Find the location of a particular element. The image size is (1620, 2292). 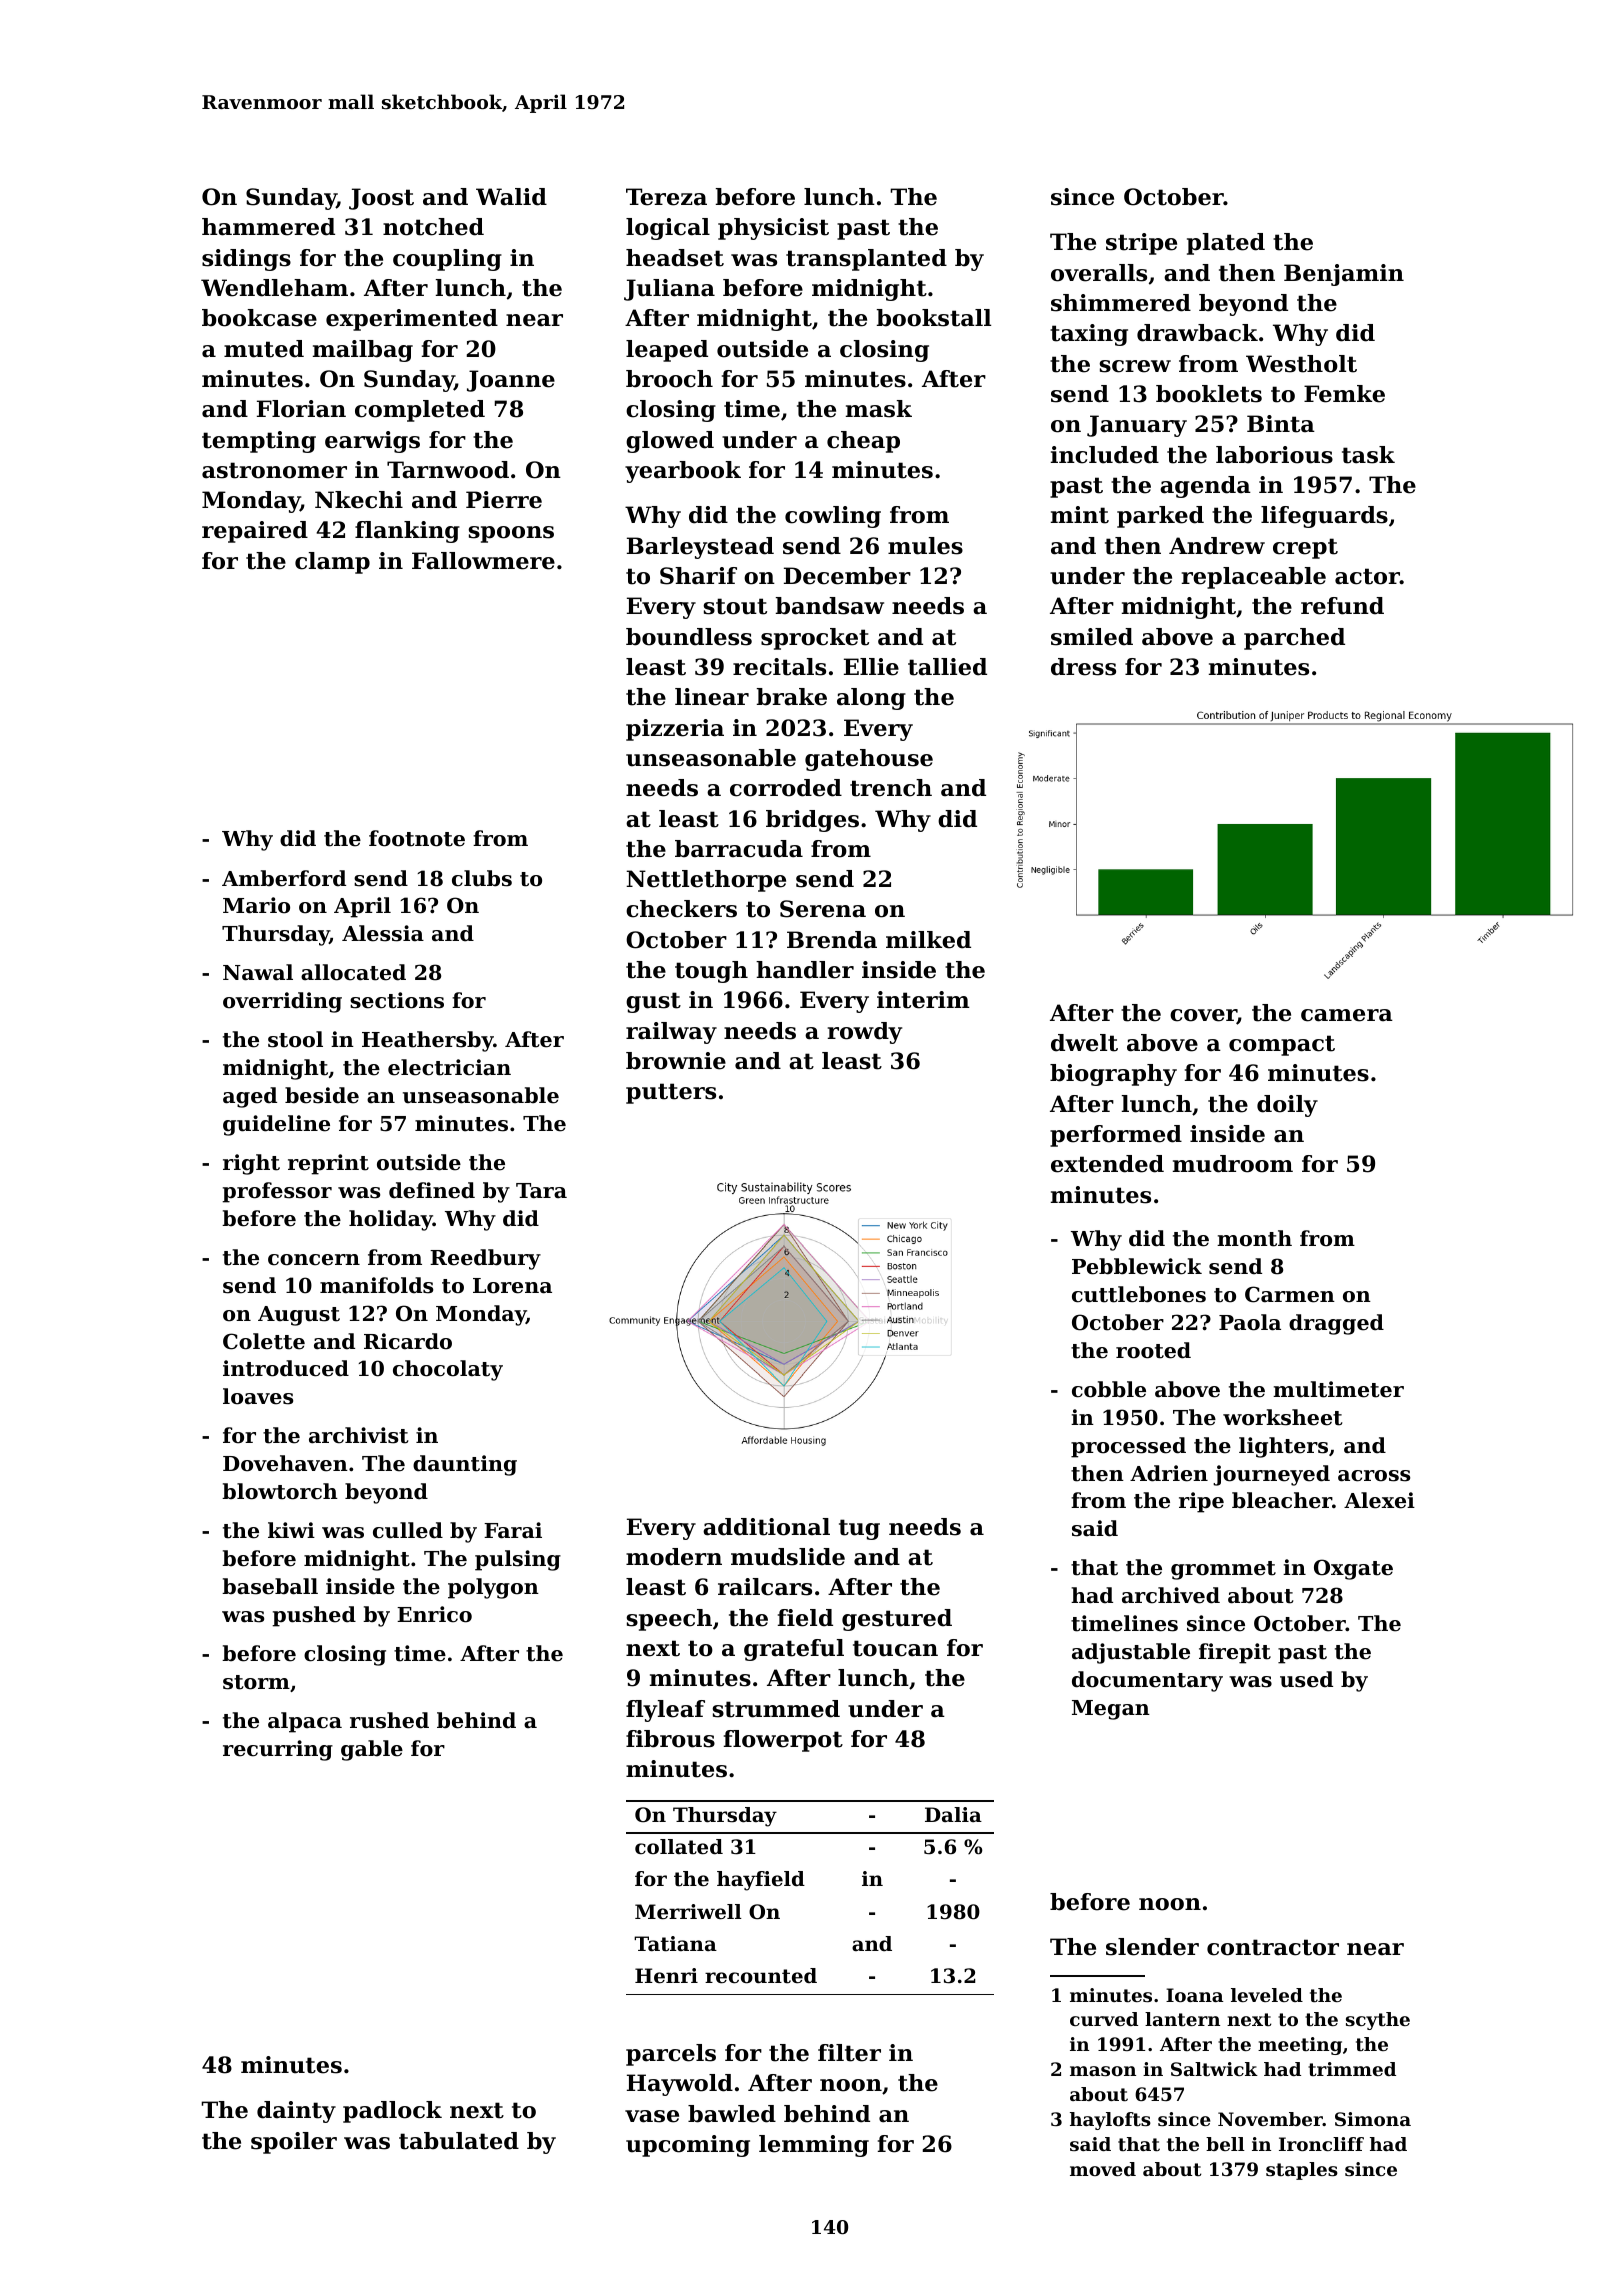

bawled is located at coordinates (732, 2114).
